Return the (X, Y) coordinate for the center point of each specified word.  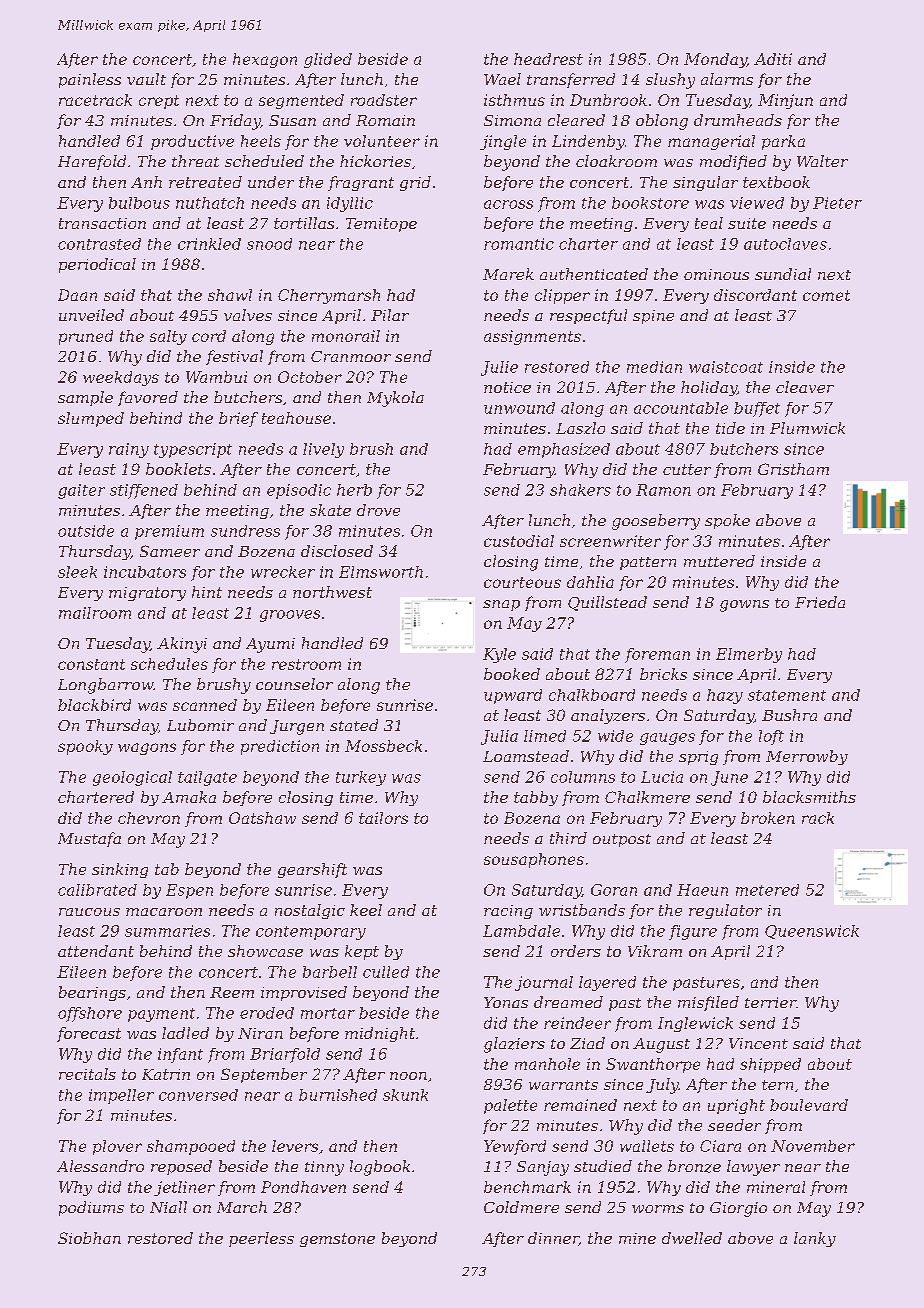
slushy (670, 81)
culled (386, 972)
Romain (385, 120)
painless (90, 80)
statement (787, 695)
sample (85, 398)
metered (767, 890)
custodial (519, 541)
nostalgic (310, 911)
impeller (121, 1096)
